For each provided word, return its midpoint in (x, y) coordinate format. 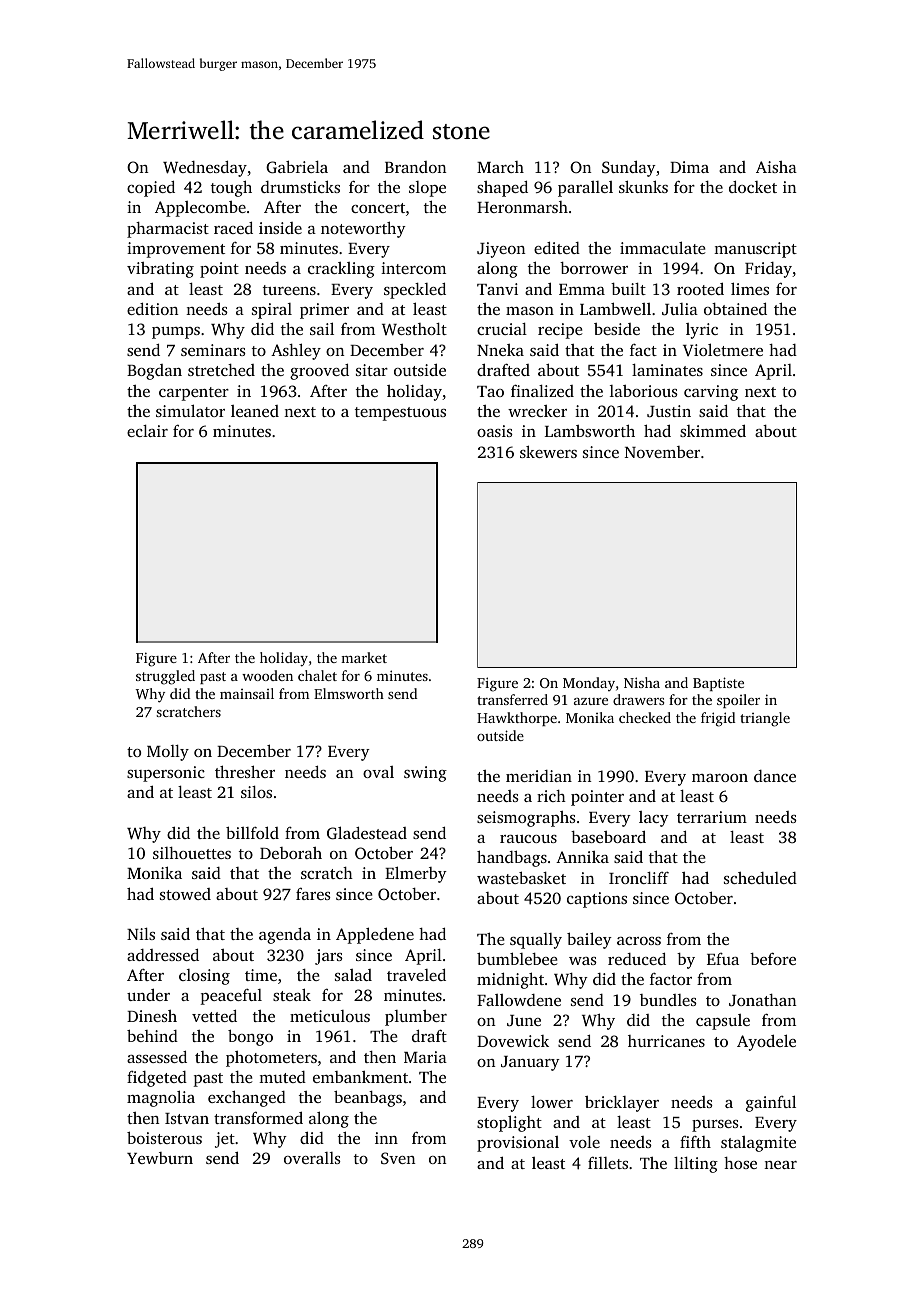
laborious (644, 391)
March (500, 167)
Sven (398, 1158)
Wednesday (205, 168)
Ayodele (766, 1042)
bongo (250, 1037)
